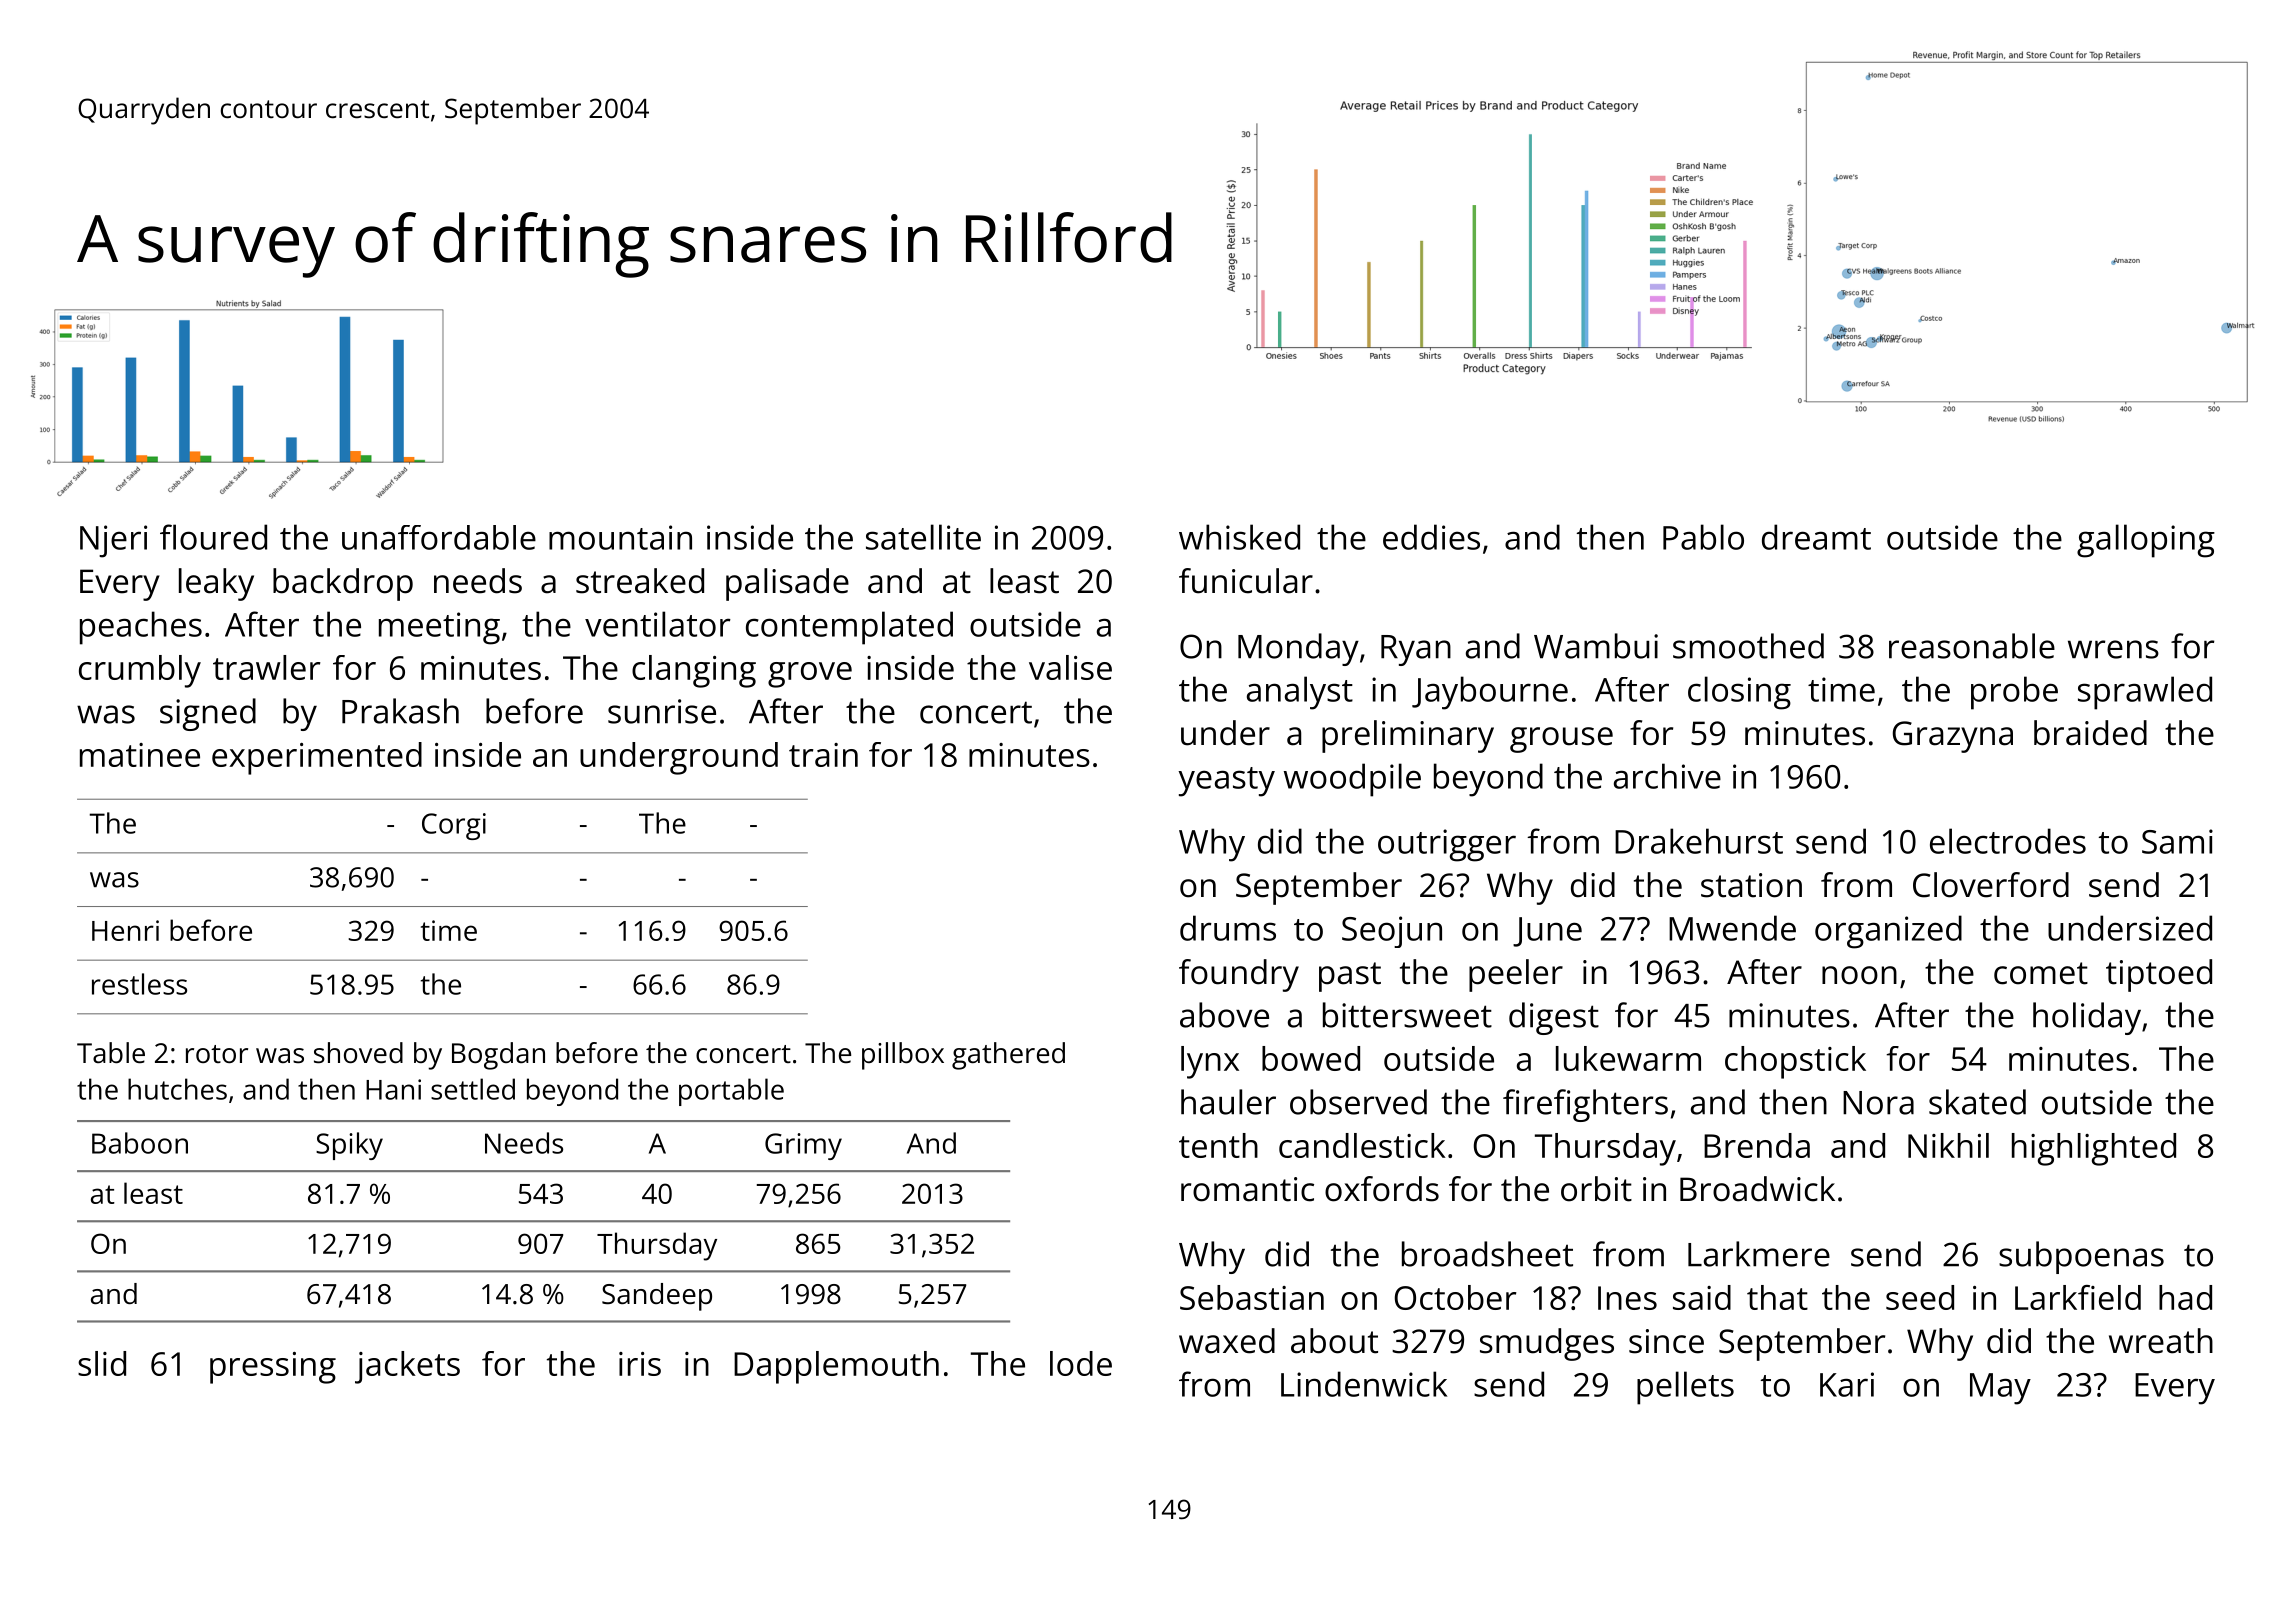 This screenshot has height=1620, width=2292. I want to click on lode, so click(1081, 1363).
